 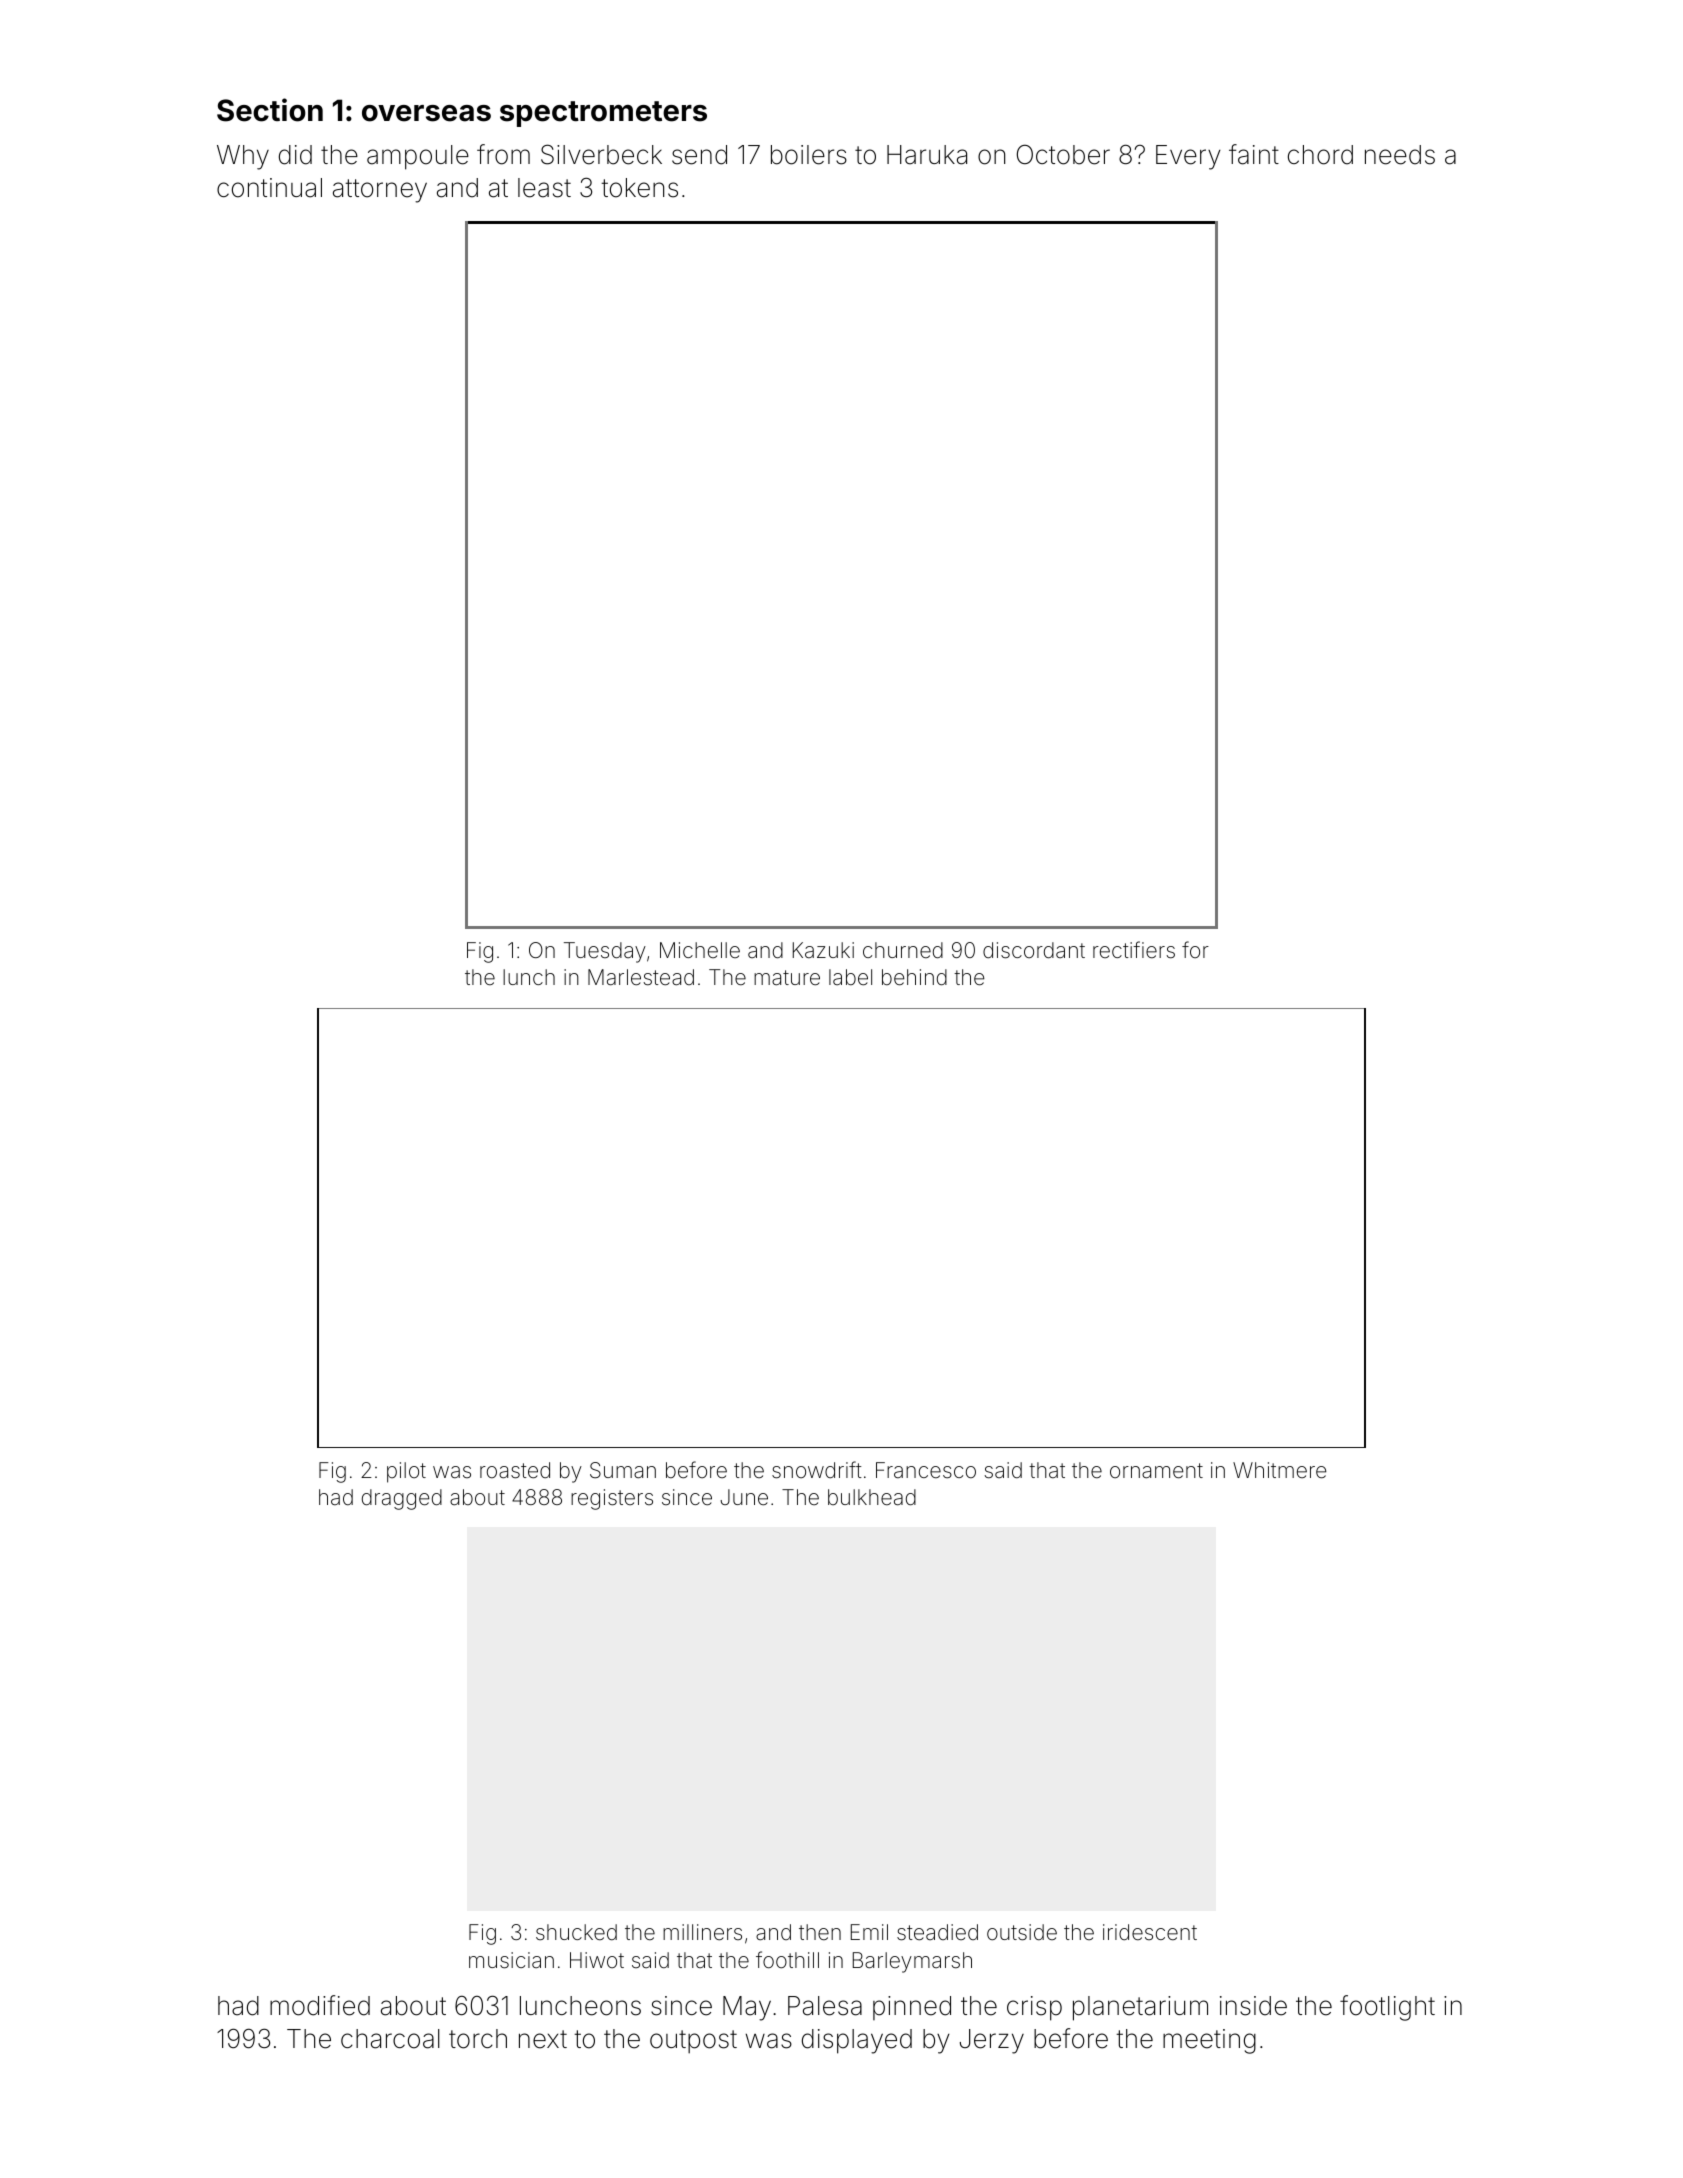 What do you see at coordinates (914, 977) in the screenshot?
I see `behind` at bounding box center [914, 977].
